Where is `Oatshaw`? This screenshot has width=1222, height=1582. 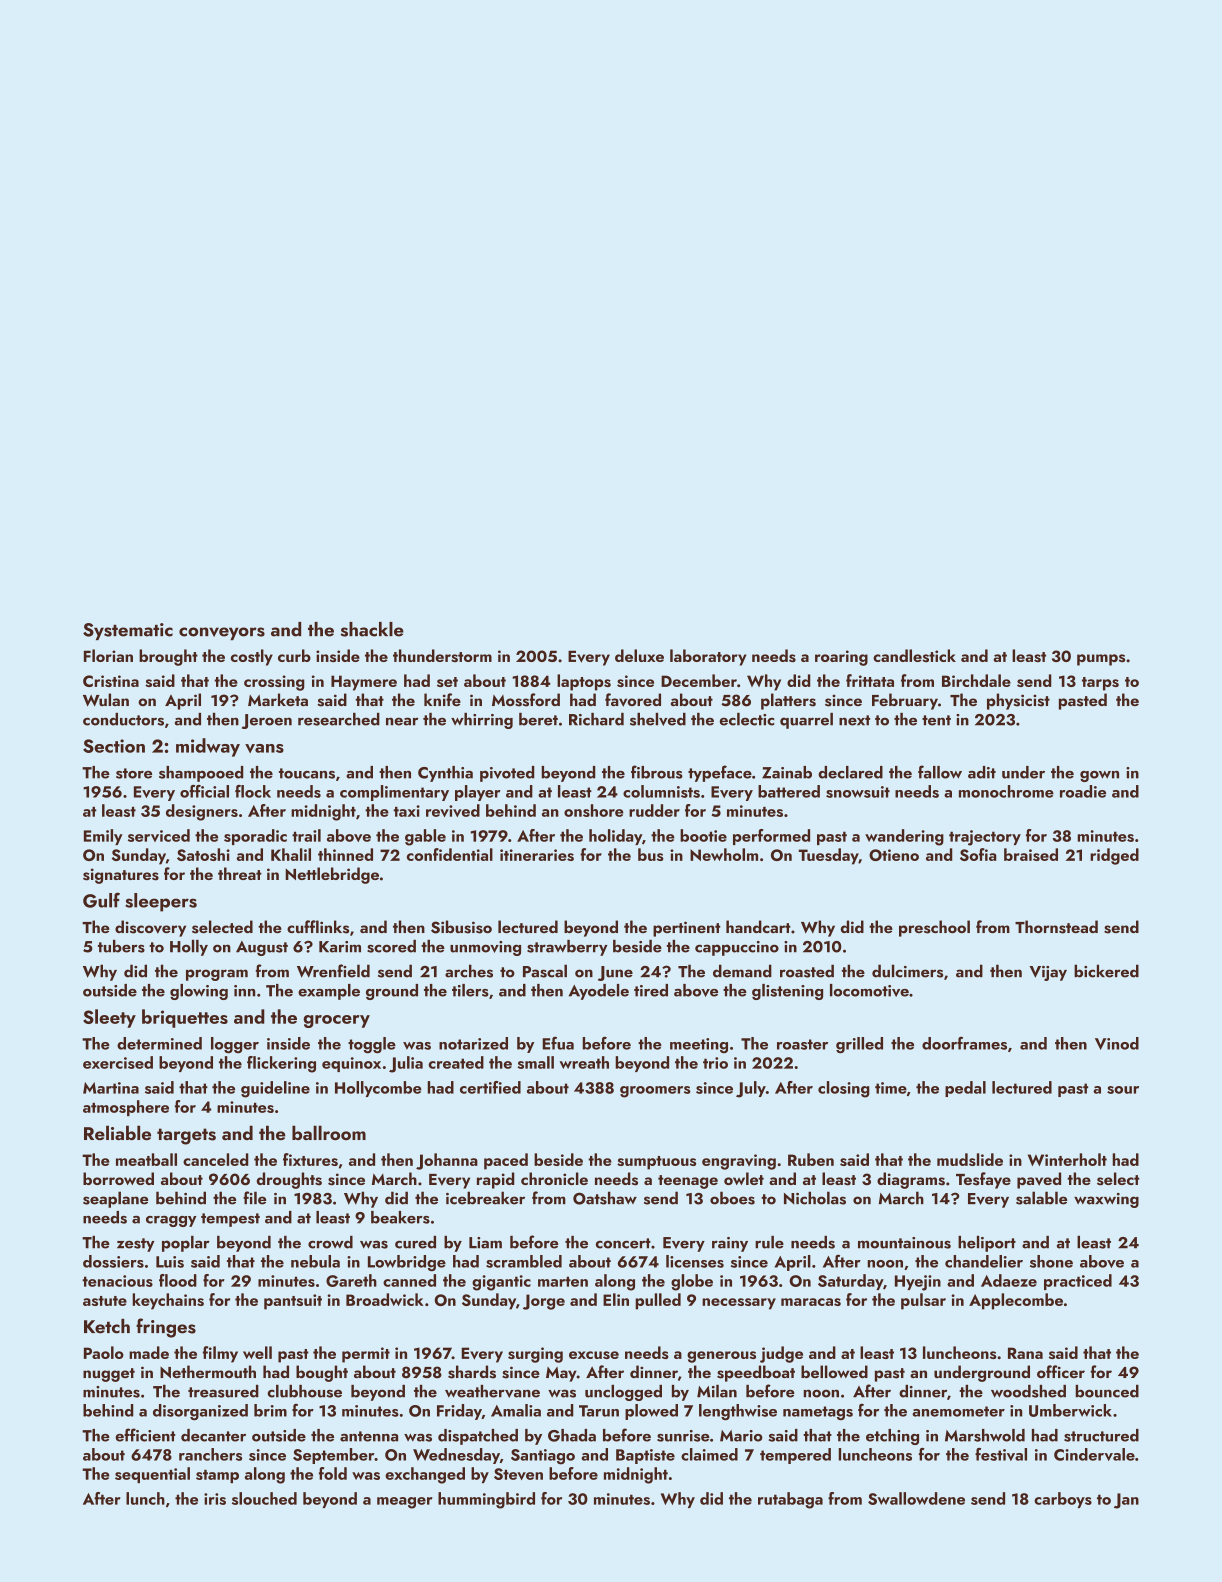 Oatshaw is located at coordinates (605, 1198).
